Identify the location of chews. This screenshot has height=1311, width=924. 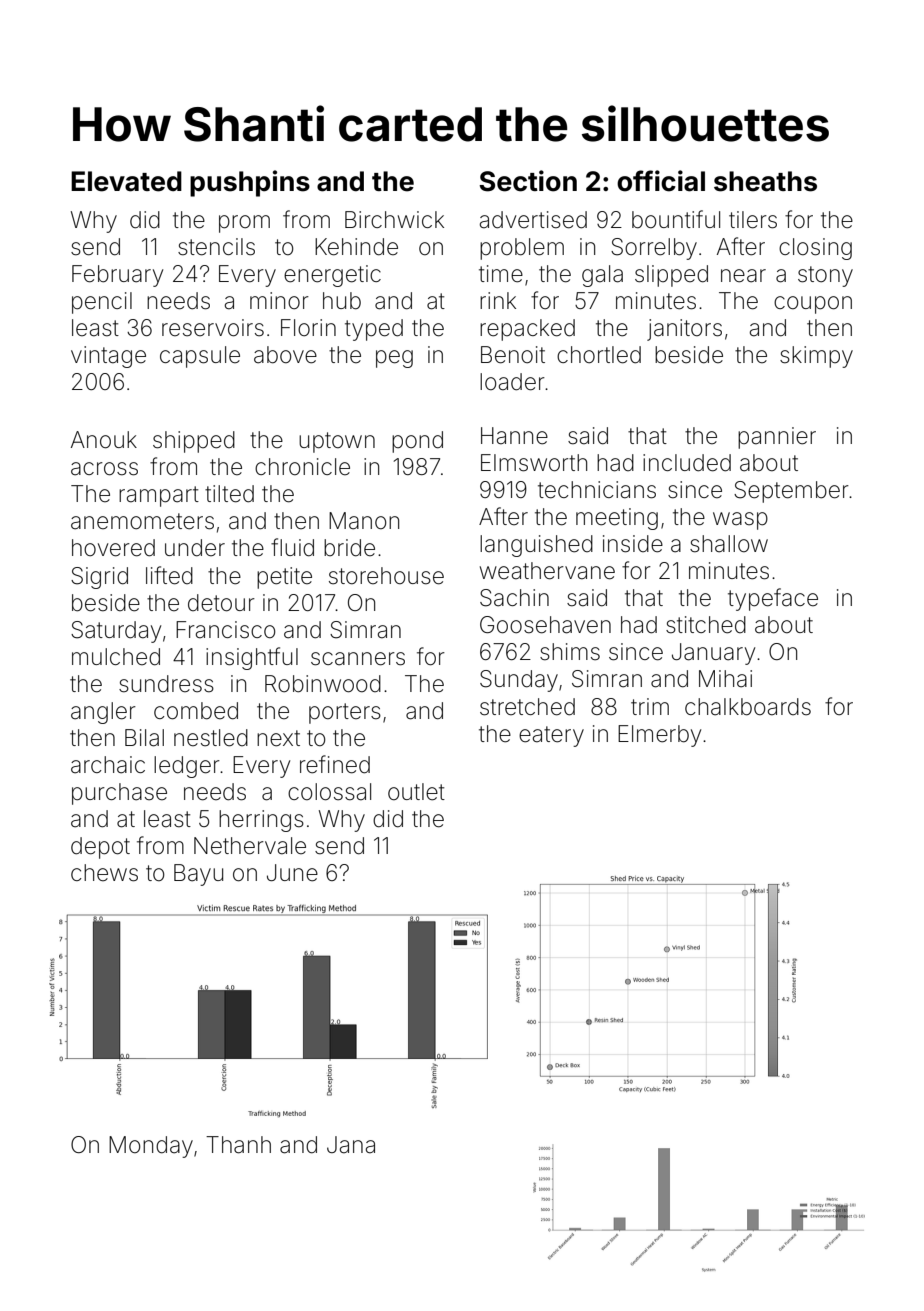
(104, 873).
